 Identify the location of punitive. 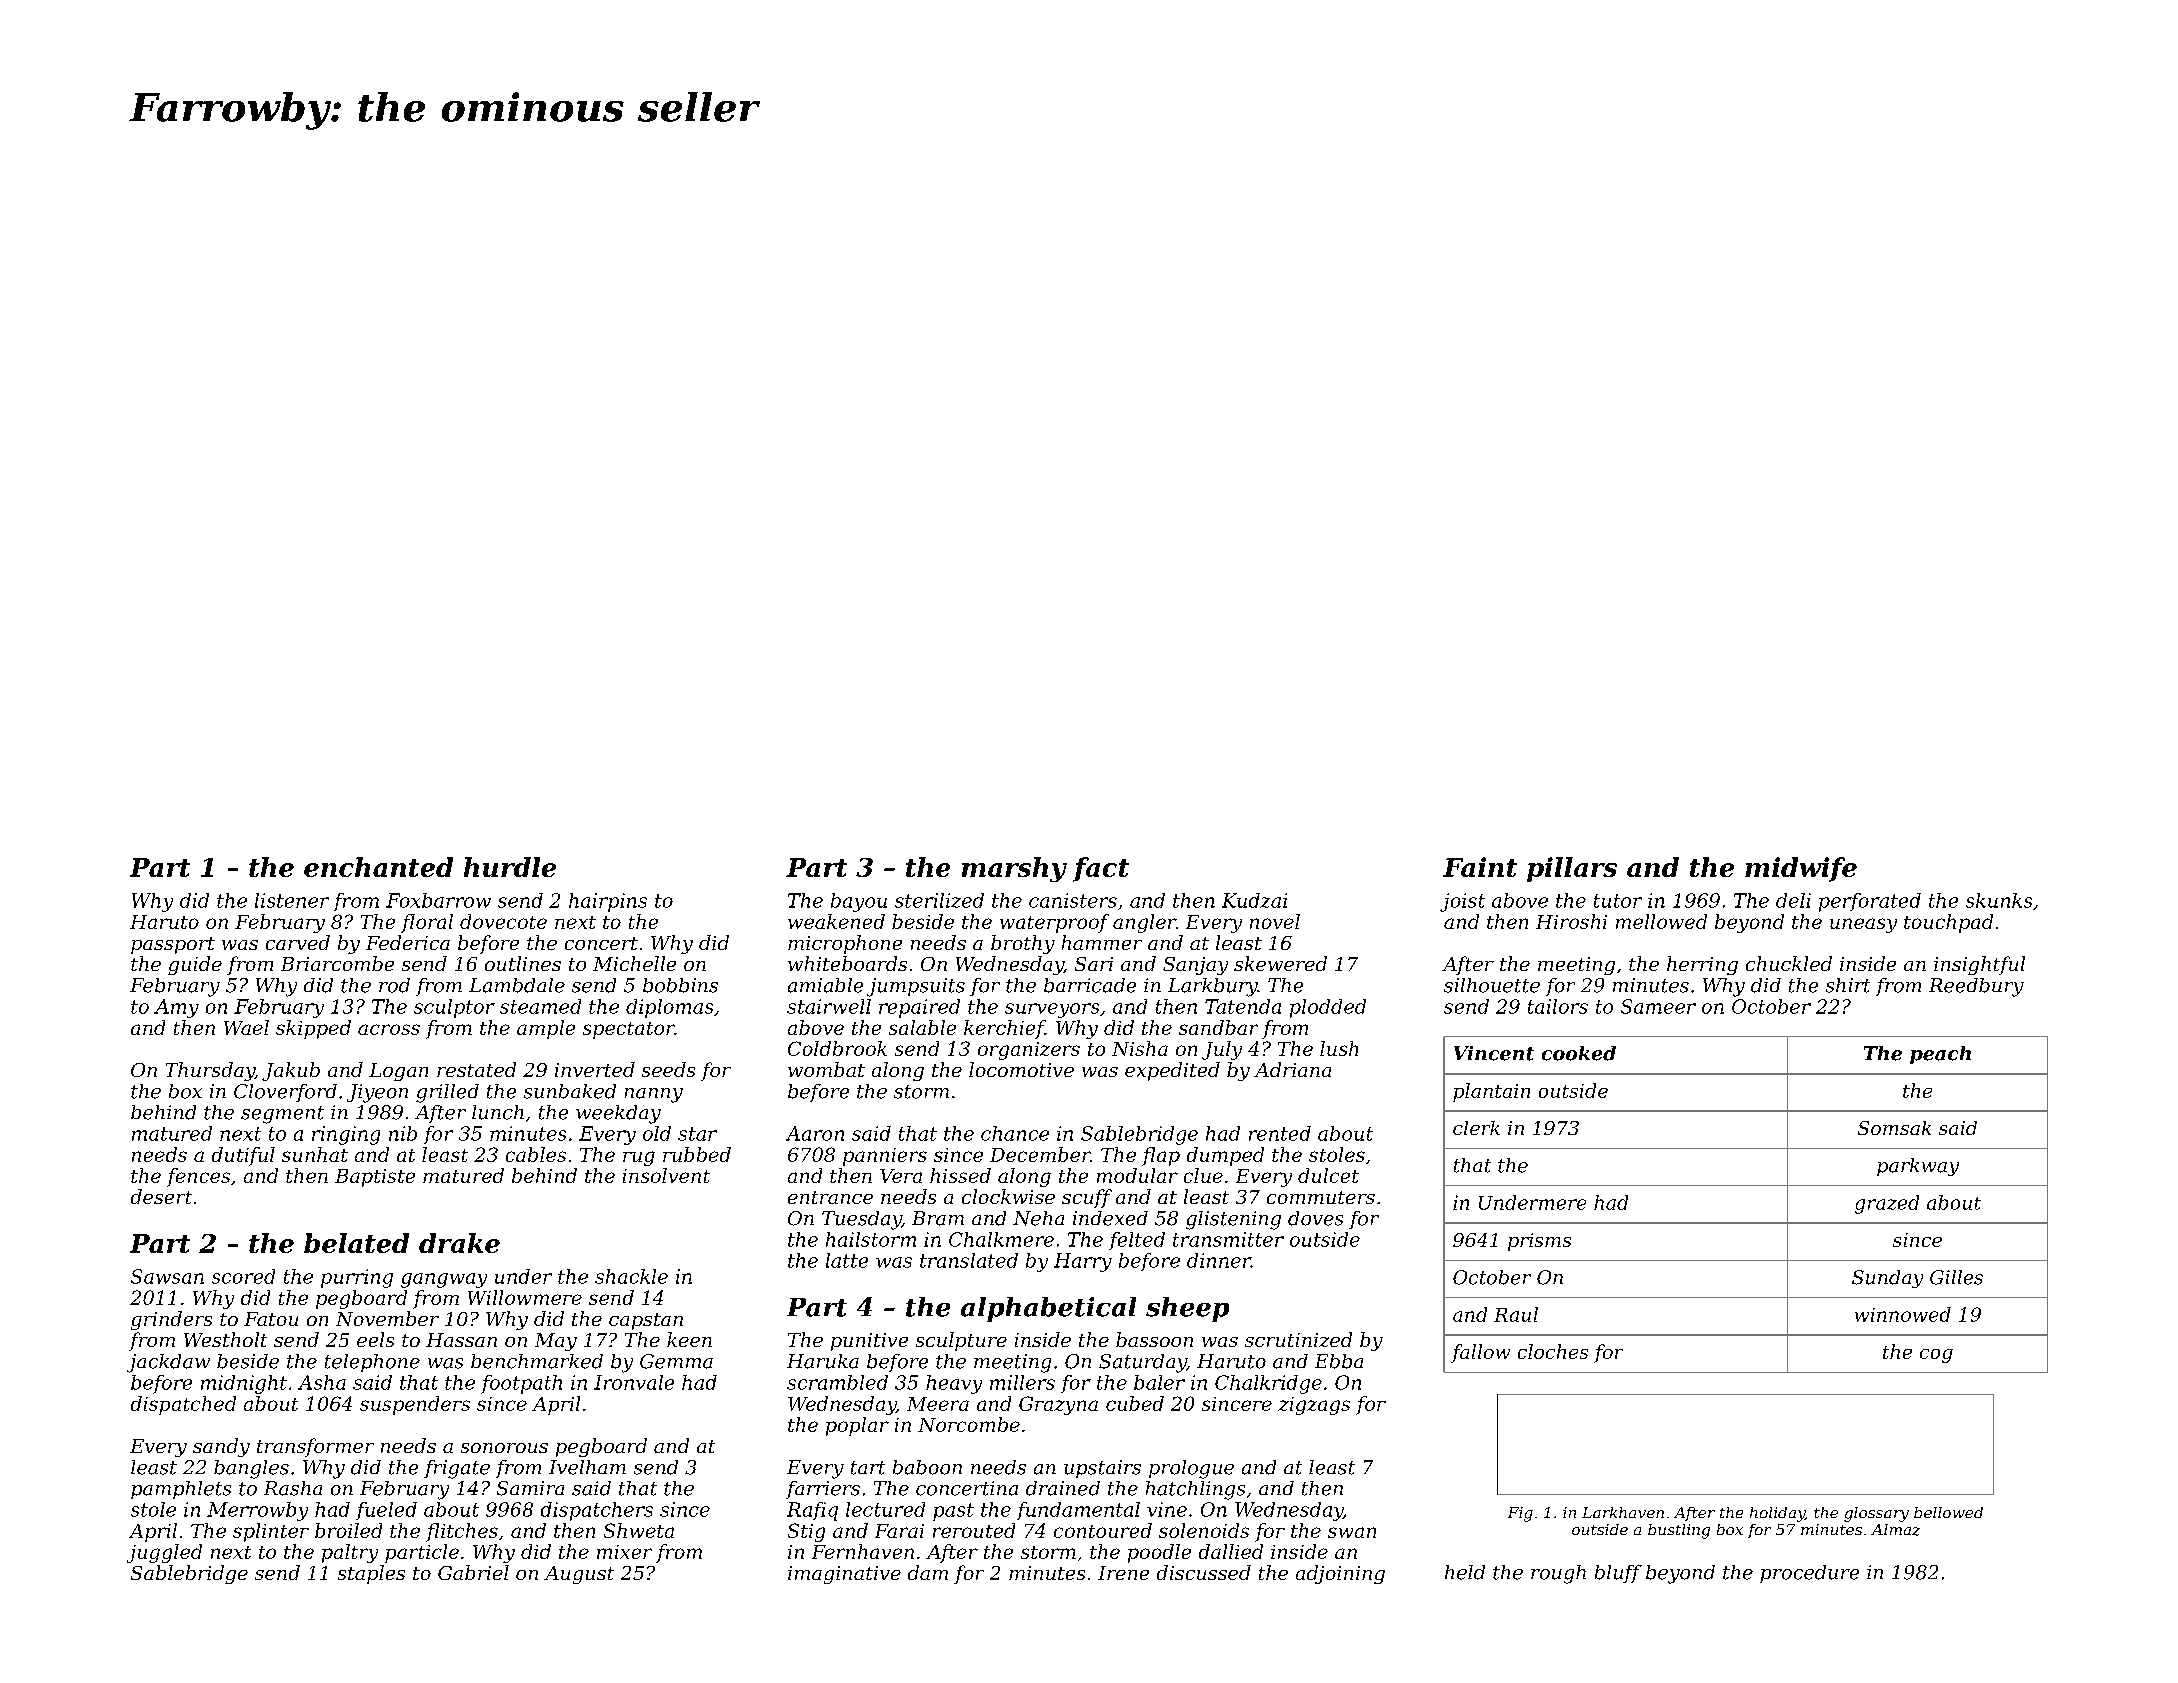
(869, 1342).
